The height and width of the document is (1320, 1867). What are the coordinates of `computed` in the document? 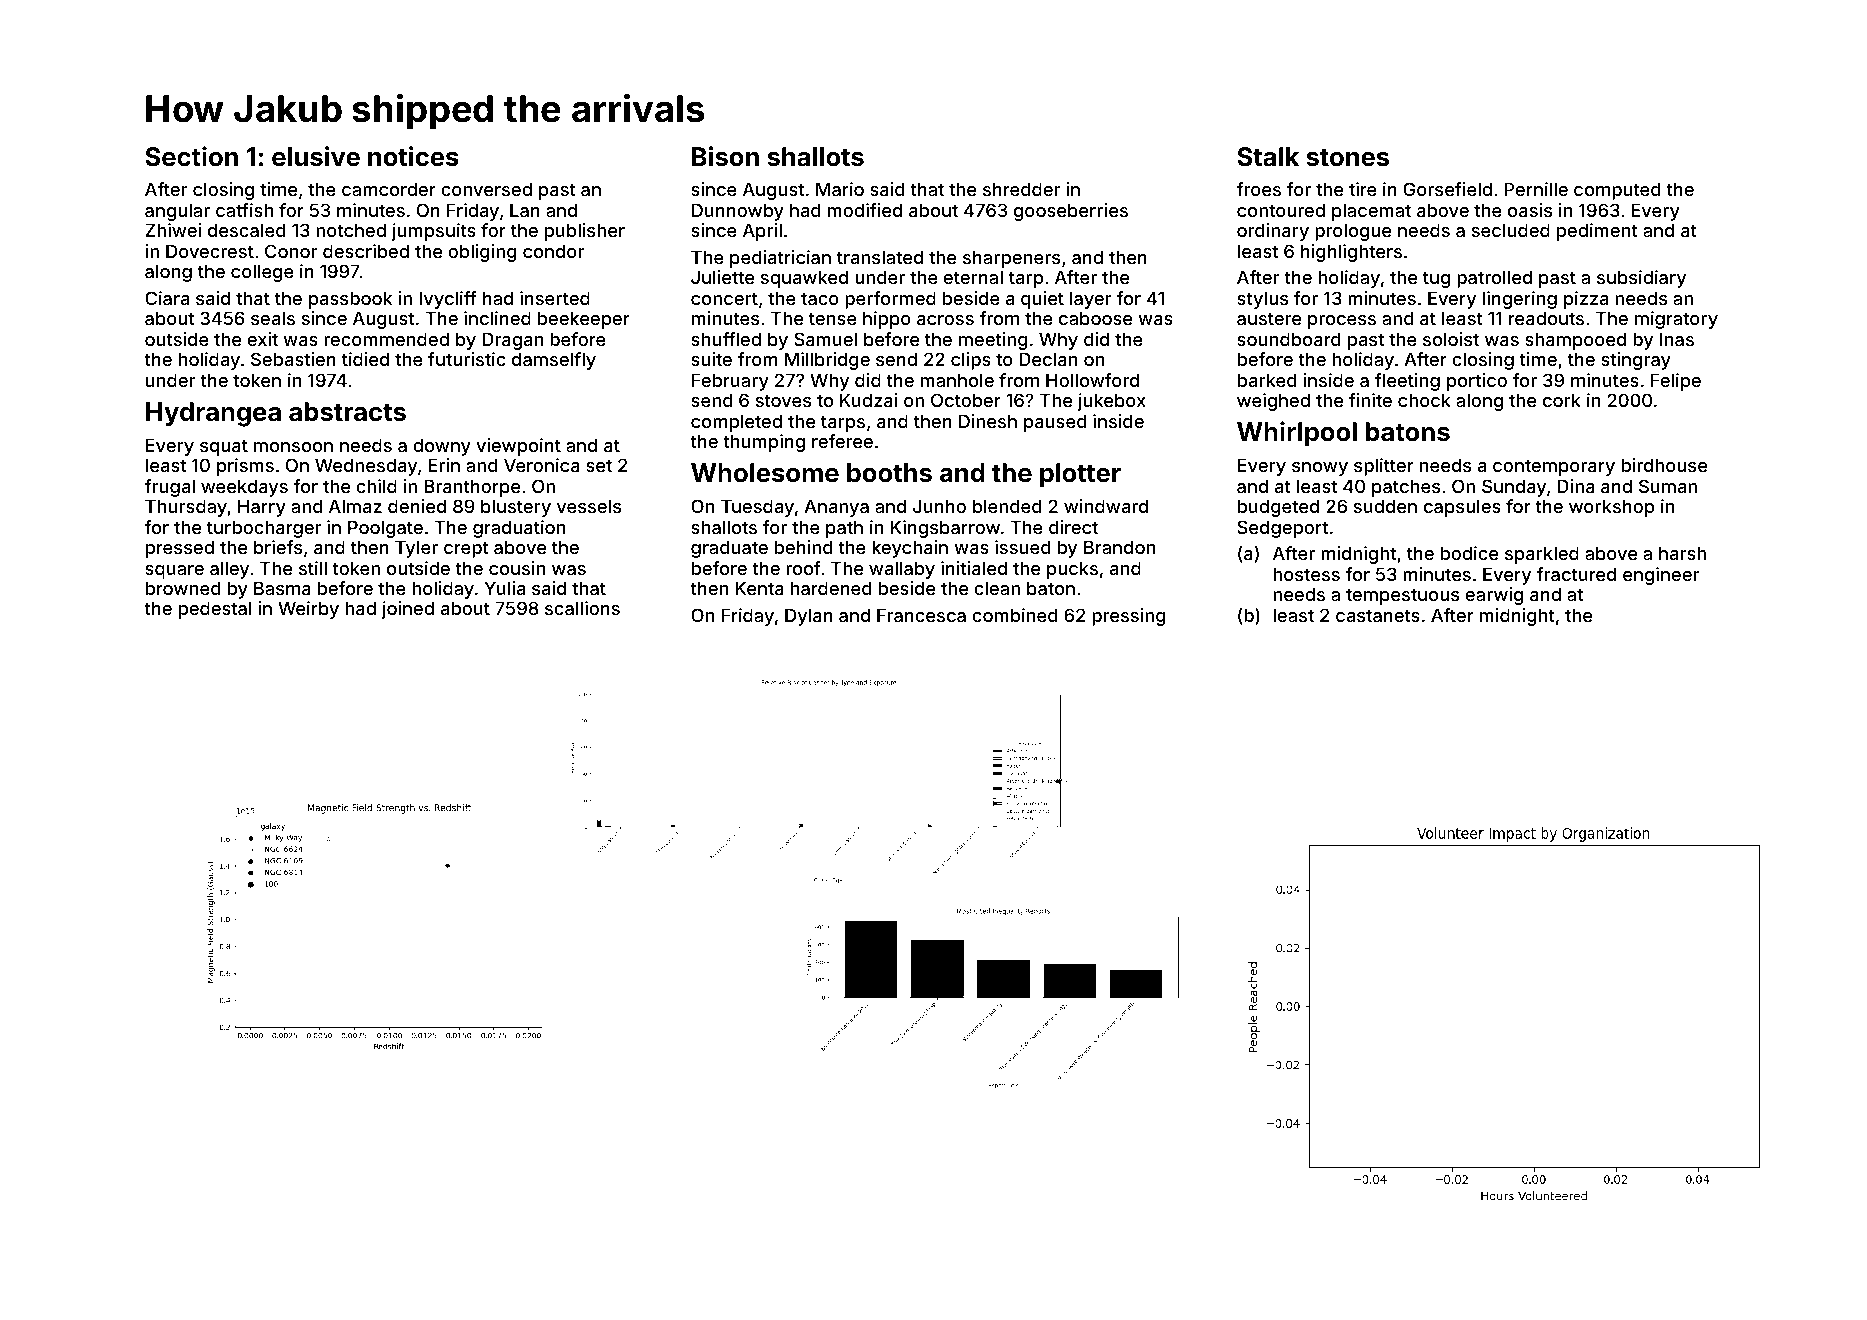 It's located at (1617, 191).
